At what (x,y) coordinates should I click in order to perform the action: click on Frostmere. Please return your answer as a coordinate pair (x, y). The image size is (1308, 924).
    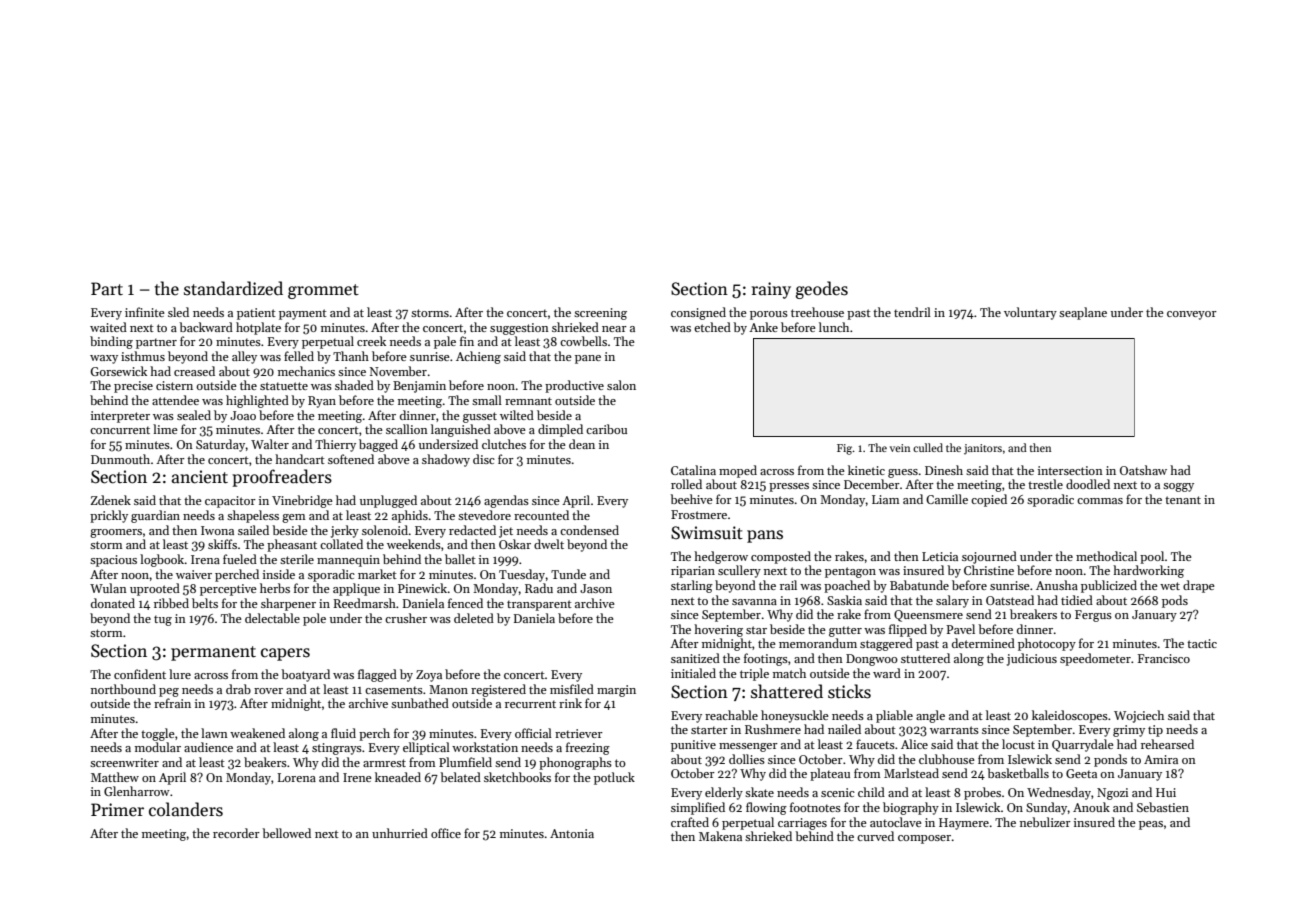
    Looking at the image, I should click on (699, 514).
